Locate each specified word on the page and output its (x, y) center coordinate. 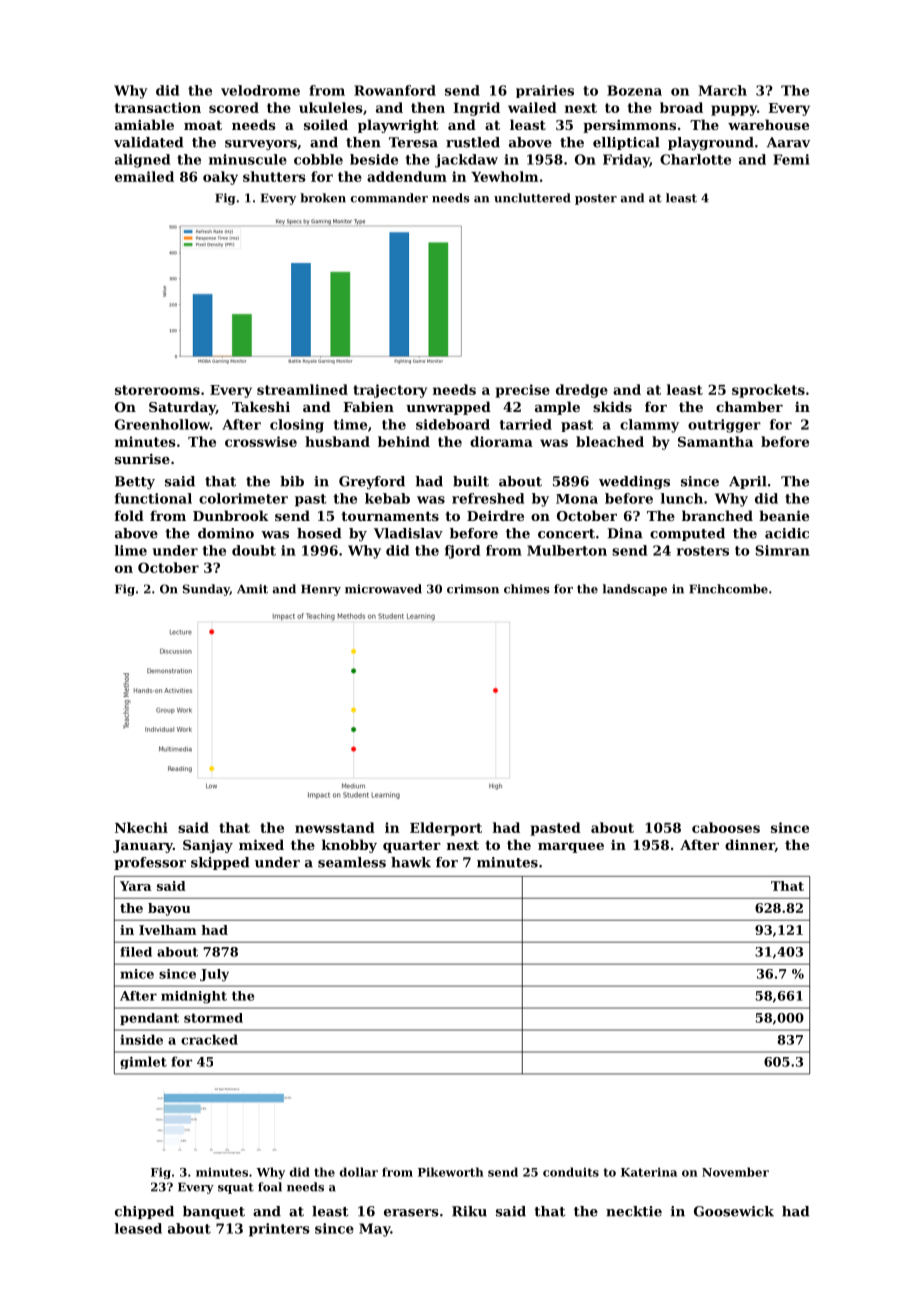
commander (389, 198)
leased (138, 1228)
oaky (220, 178)
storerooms (157, 390)
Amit (252, 589)
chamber (749, 406)
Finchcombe (728, 589)
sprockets (768, 391)
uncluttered (532, 198)
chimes (527, 589)
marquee (571, 848)
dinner (750, 845)
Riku (469, 1211)
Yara (135, 886)
